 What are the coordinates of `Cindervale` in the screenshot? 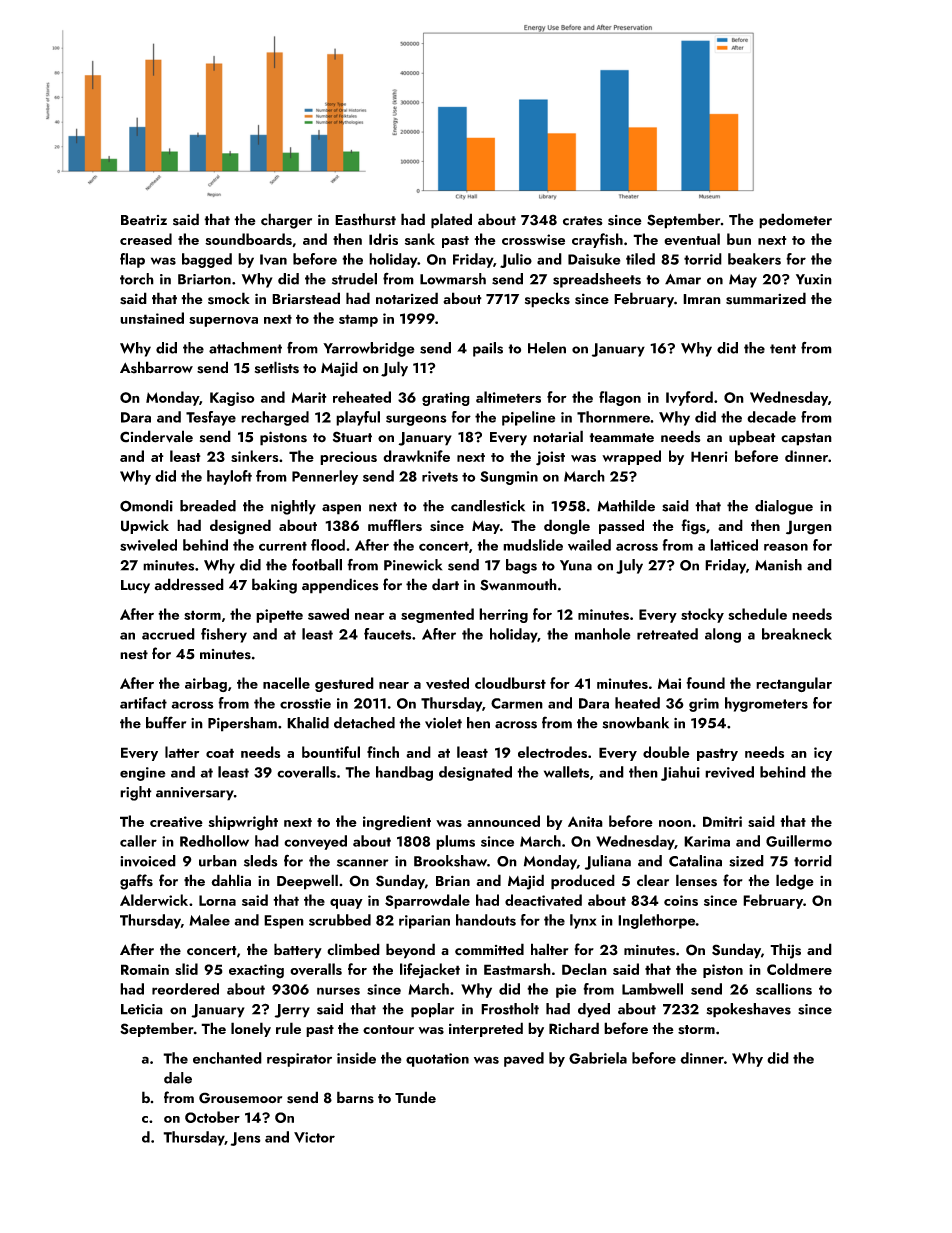 It's located at (156, 436).
